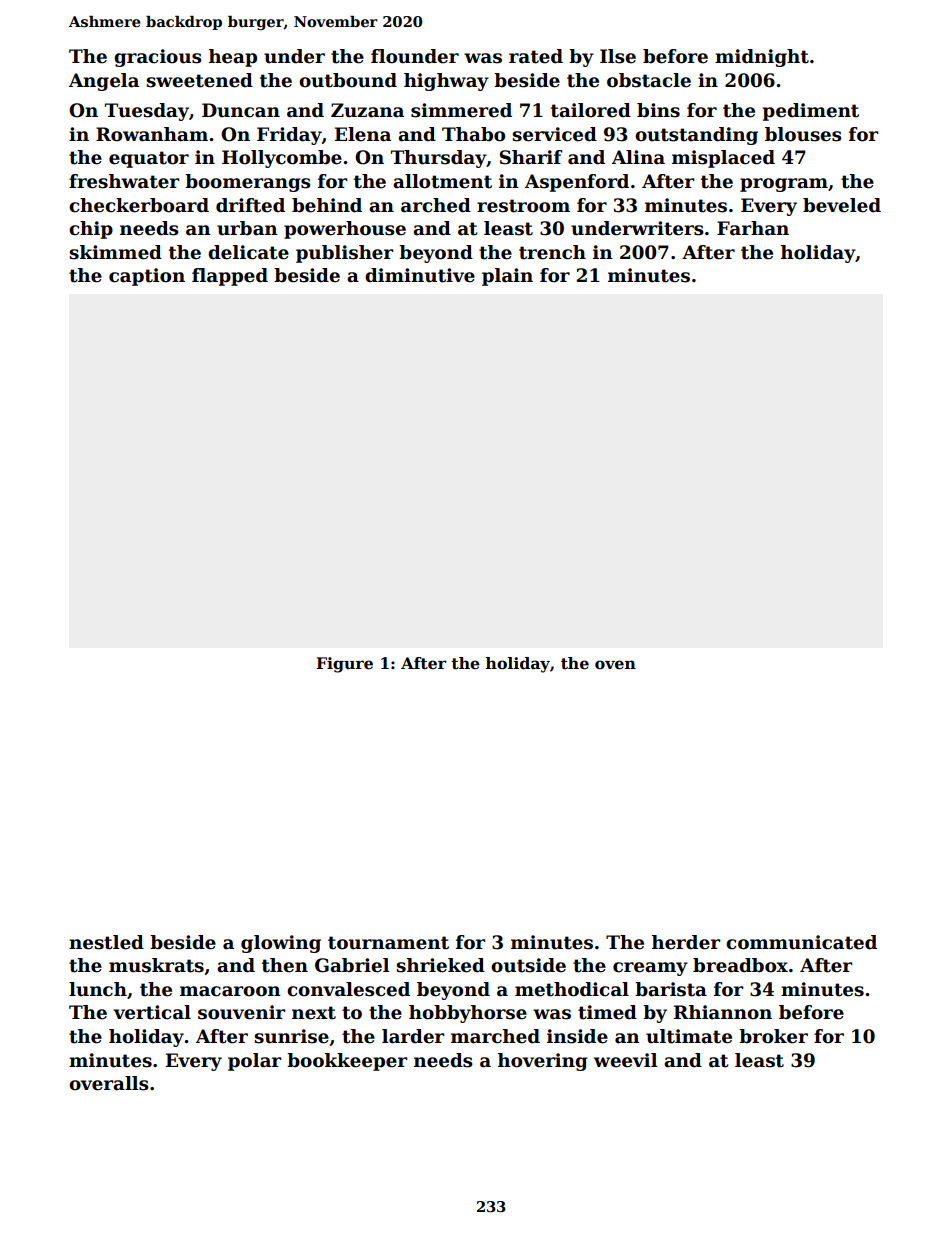 This screenshot has width=952, height=1233. What do you see at coordinates (158, 58) in the screenshot?
I see `gracious` at bounding box center [158, 58].
